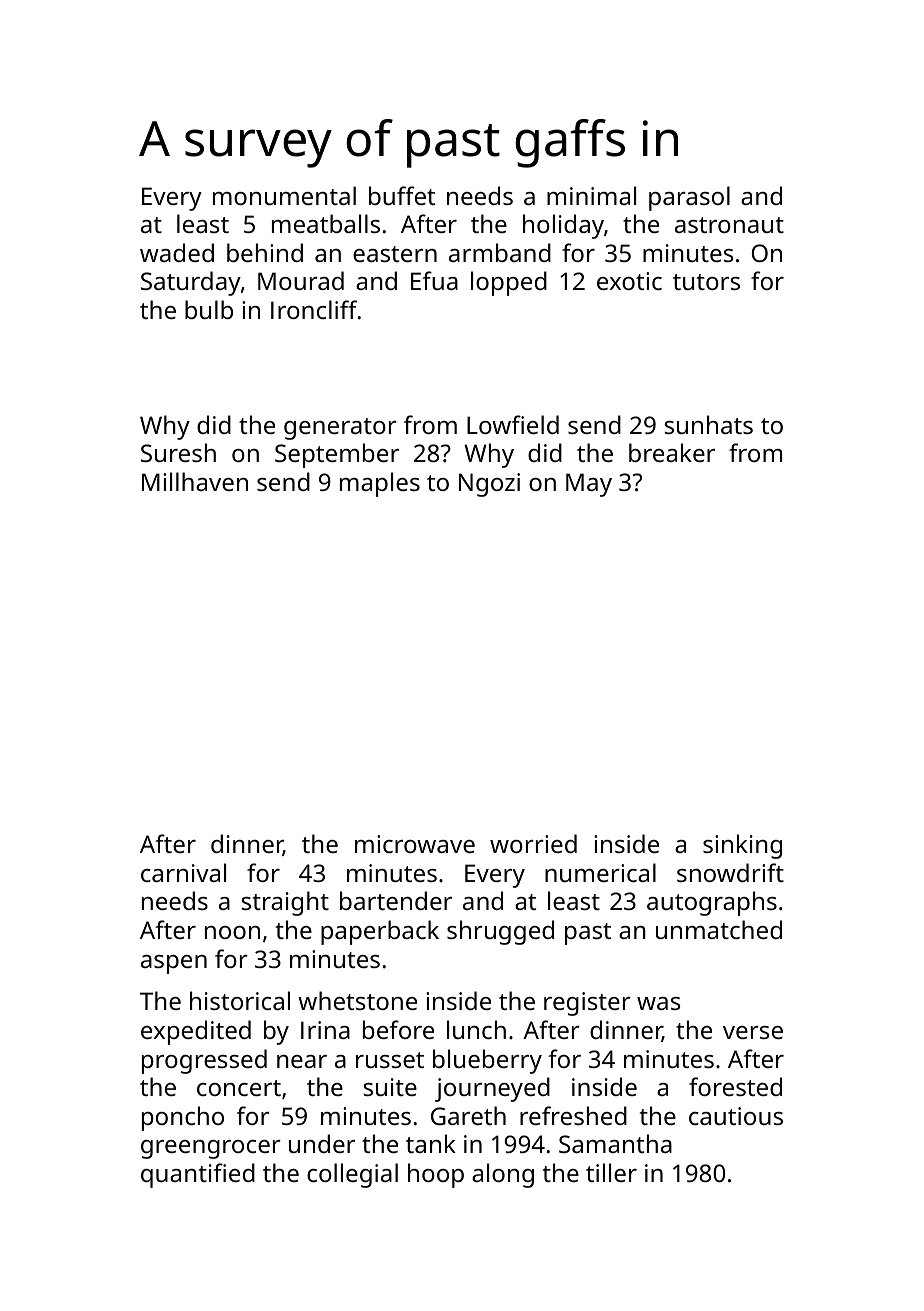  I want to click on buffet, so click(402, 195).
